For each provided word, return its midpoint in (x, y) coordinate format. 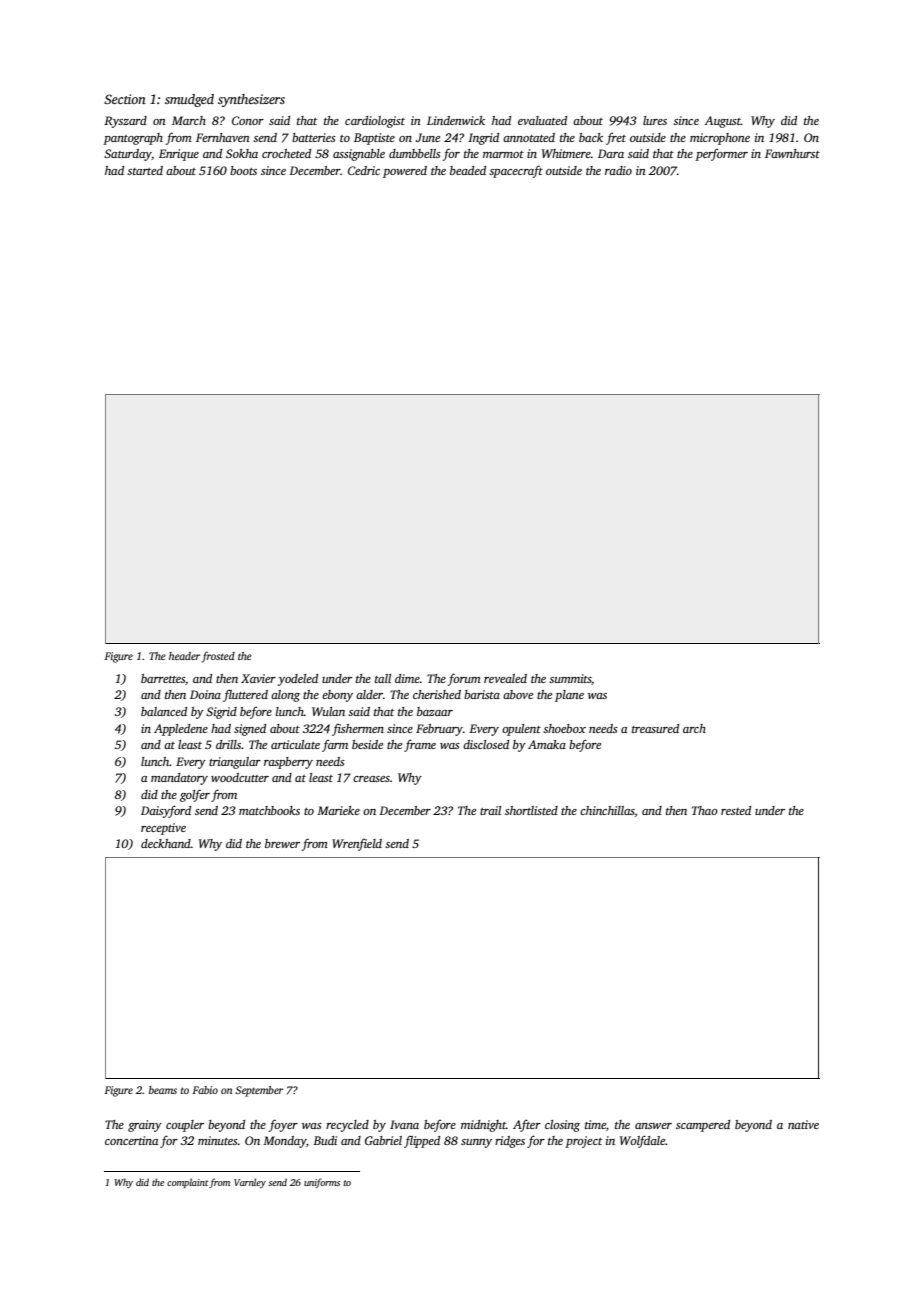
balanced (164, 711)
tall (383, 678)
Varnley (250, 1183)
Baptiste (374, 139)
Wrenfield (357, 845)
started (145, 170)
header (184, 656)
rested (736, 810)
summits (570, 678)
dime (407, 678)
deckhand (166, 843)
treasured (655, 728)
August (723, 122)
